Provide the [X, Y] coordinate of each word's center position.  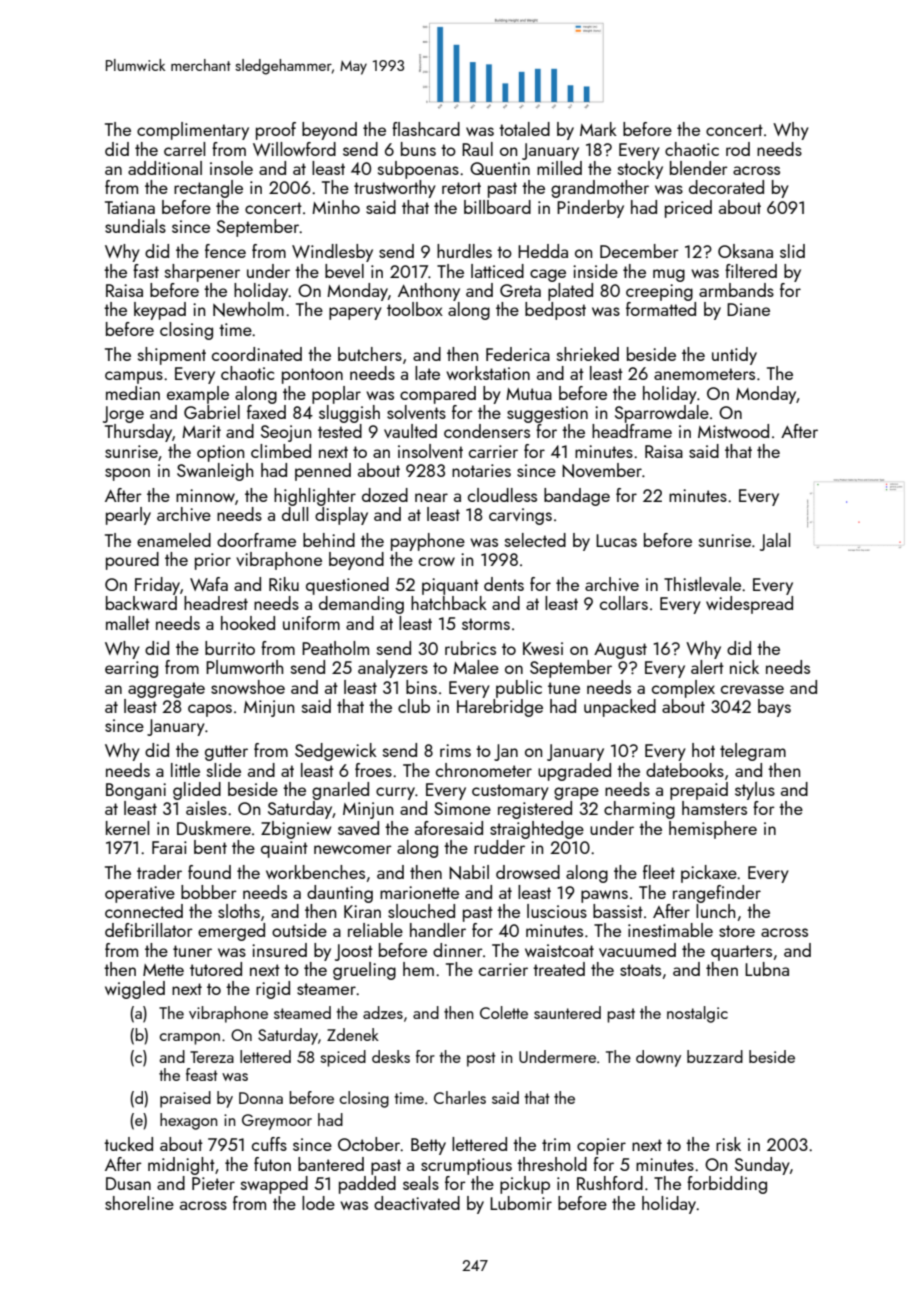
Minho [336, 207]
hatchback [449, 603]
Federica [518, 354]
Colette [504, 1012]
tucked [128, 1144]
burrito [230, 648]
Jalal [775, 542]
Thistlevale [702, 584]
